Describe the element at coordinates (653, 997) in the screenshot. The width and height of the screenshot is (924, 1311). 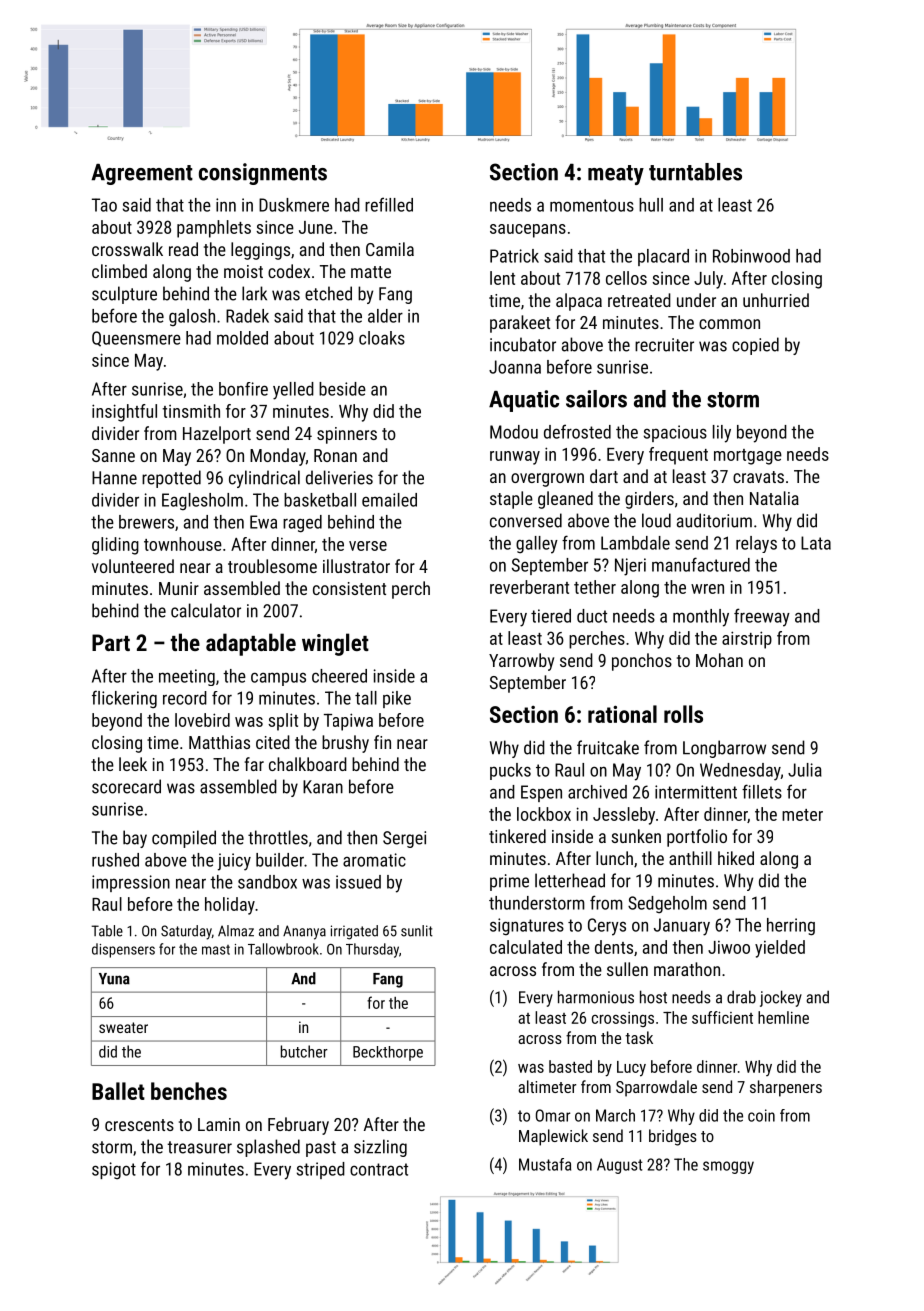
I see `host` at that location.
